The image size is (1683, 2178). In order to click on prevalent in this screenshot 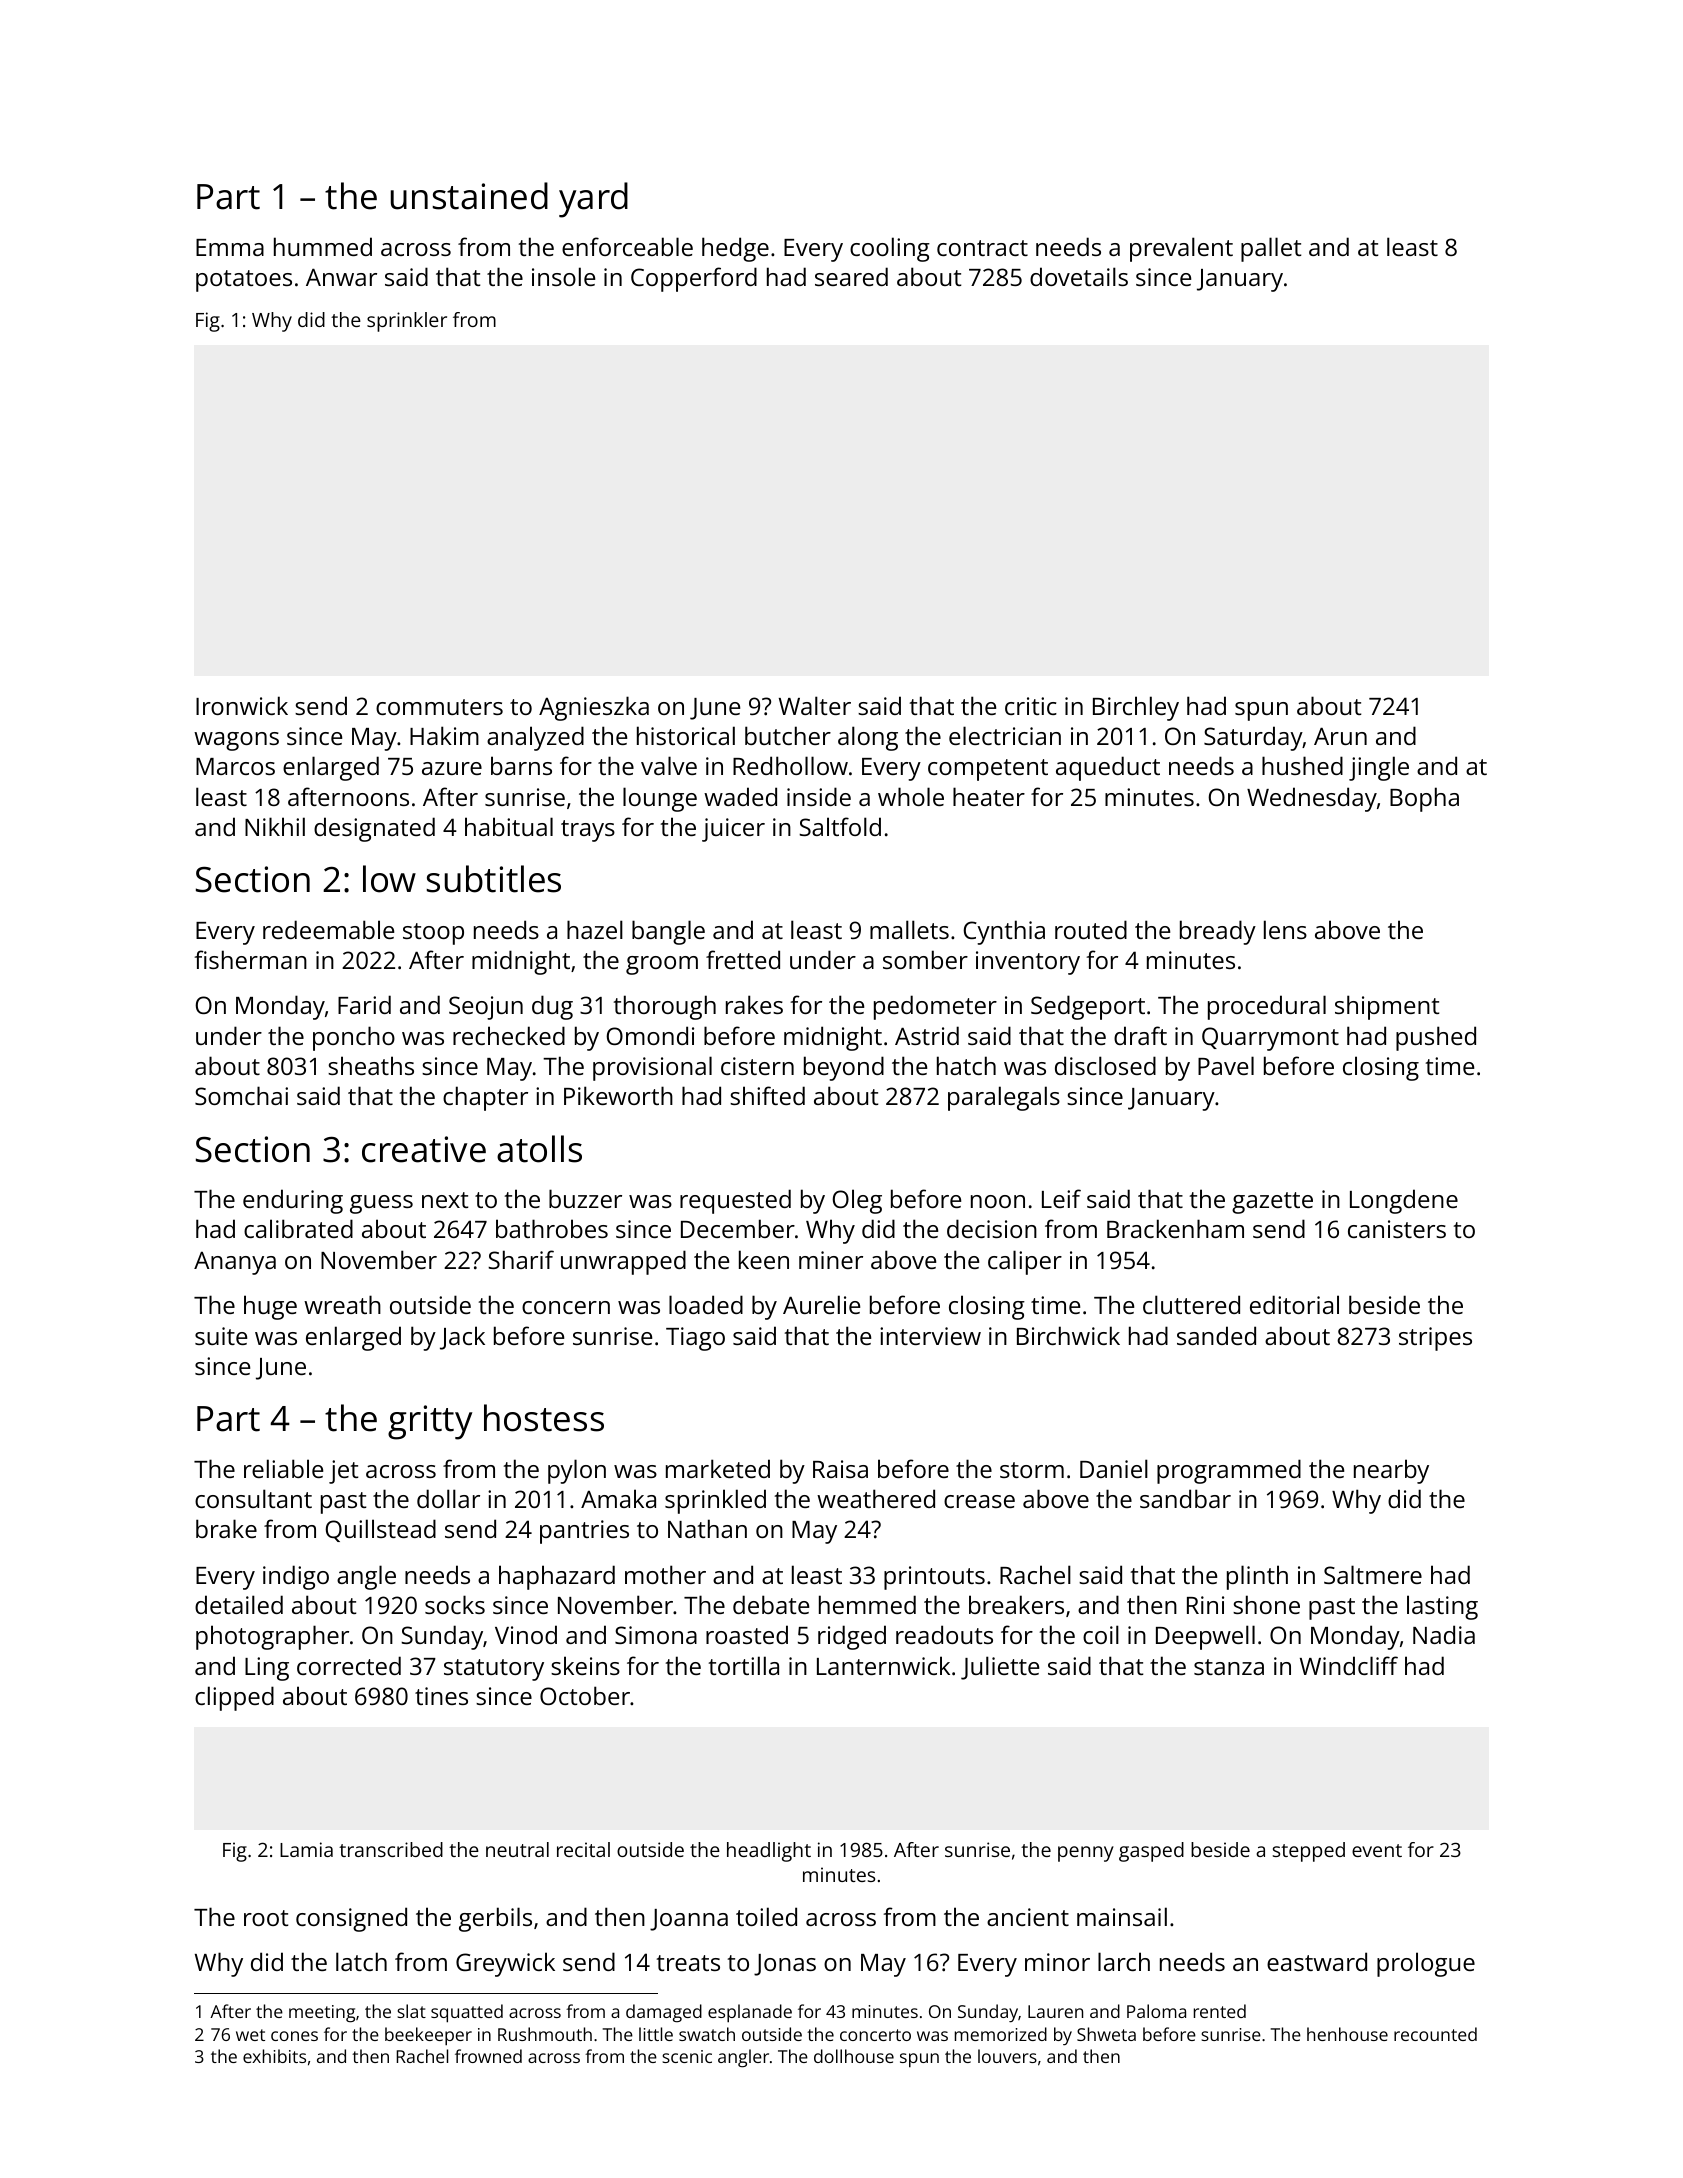, I will do `click(1181, 249)`.
